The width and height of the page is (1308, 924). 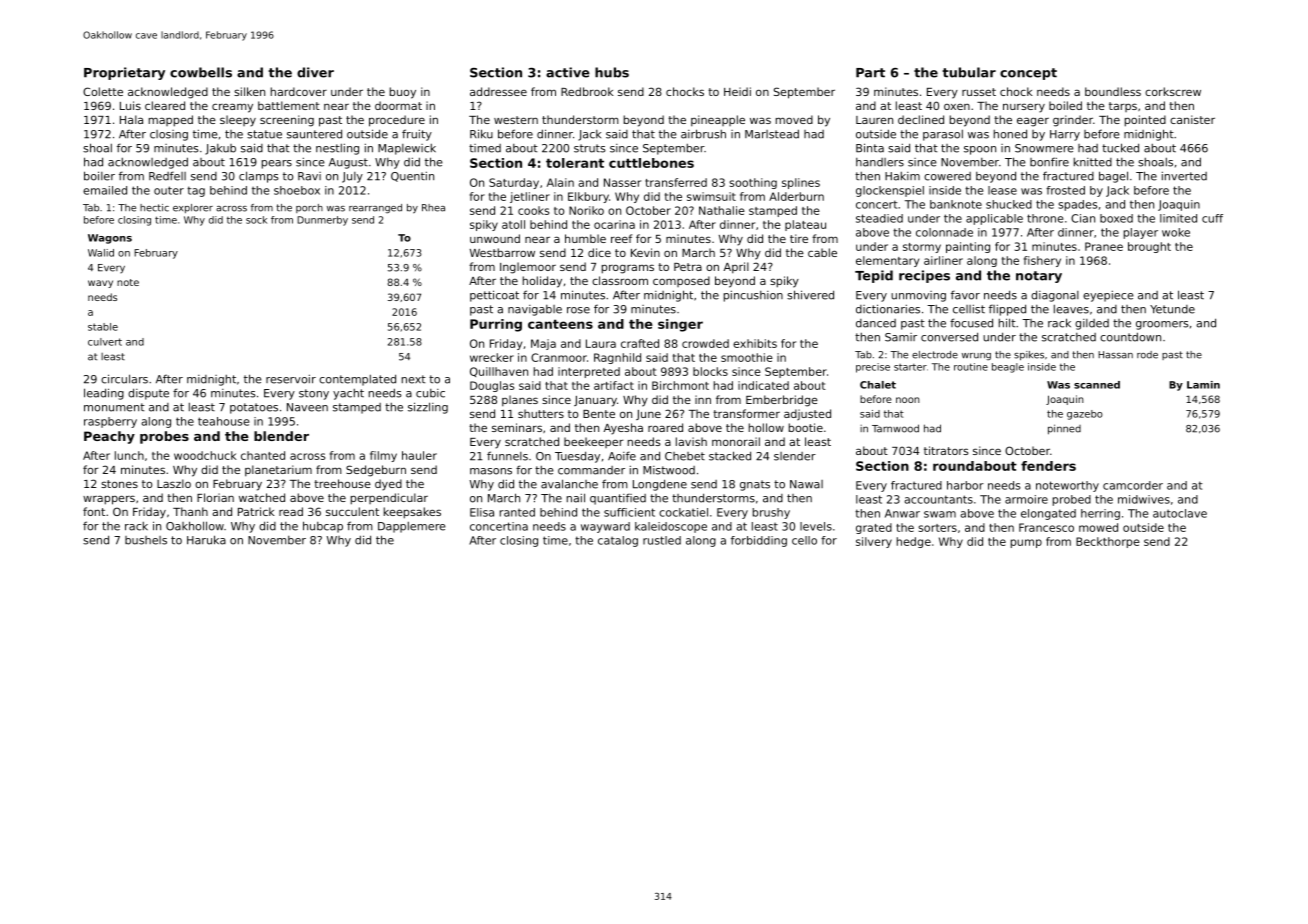 What do you see at coordinates (560, 324) in the page?
I see `canteens` at bounding box center [560, 324].
